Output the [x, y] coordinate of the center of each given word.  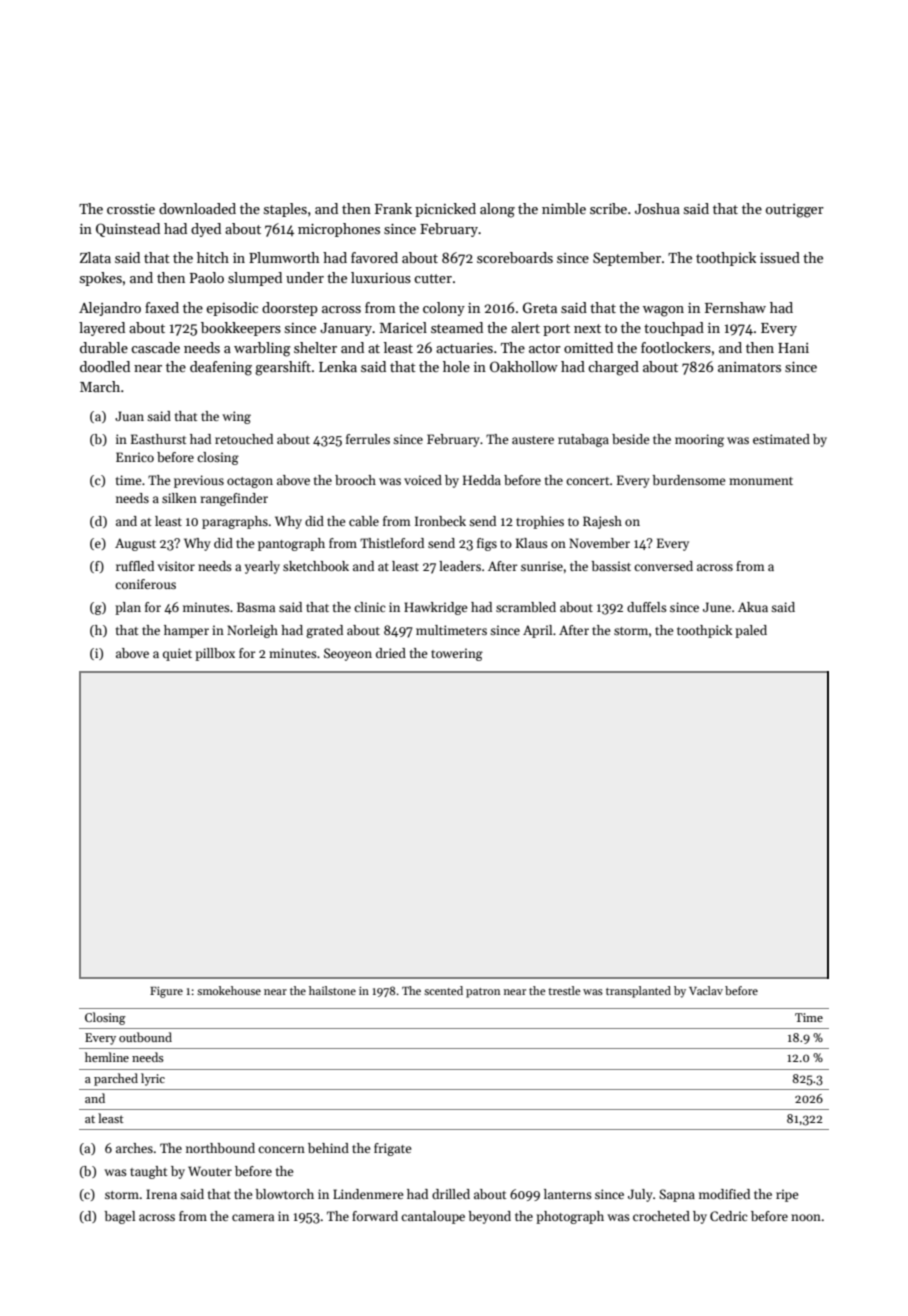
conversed [663, 566]
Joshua [657, 208]
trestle [564, 990]
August [135, 544]
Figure [166, 992]
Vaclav [706, 990]
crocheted [661, 1216]
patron [483, 993]
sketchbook [316, 566]
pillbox [215, 654]
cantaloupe [433, 1217]
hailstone [332, 990]
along [497, 210]
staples [285, 210]
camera [253, 1217]
